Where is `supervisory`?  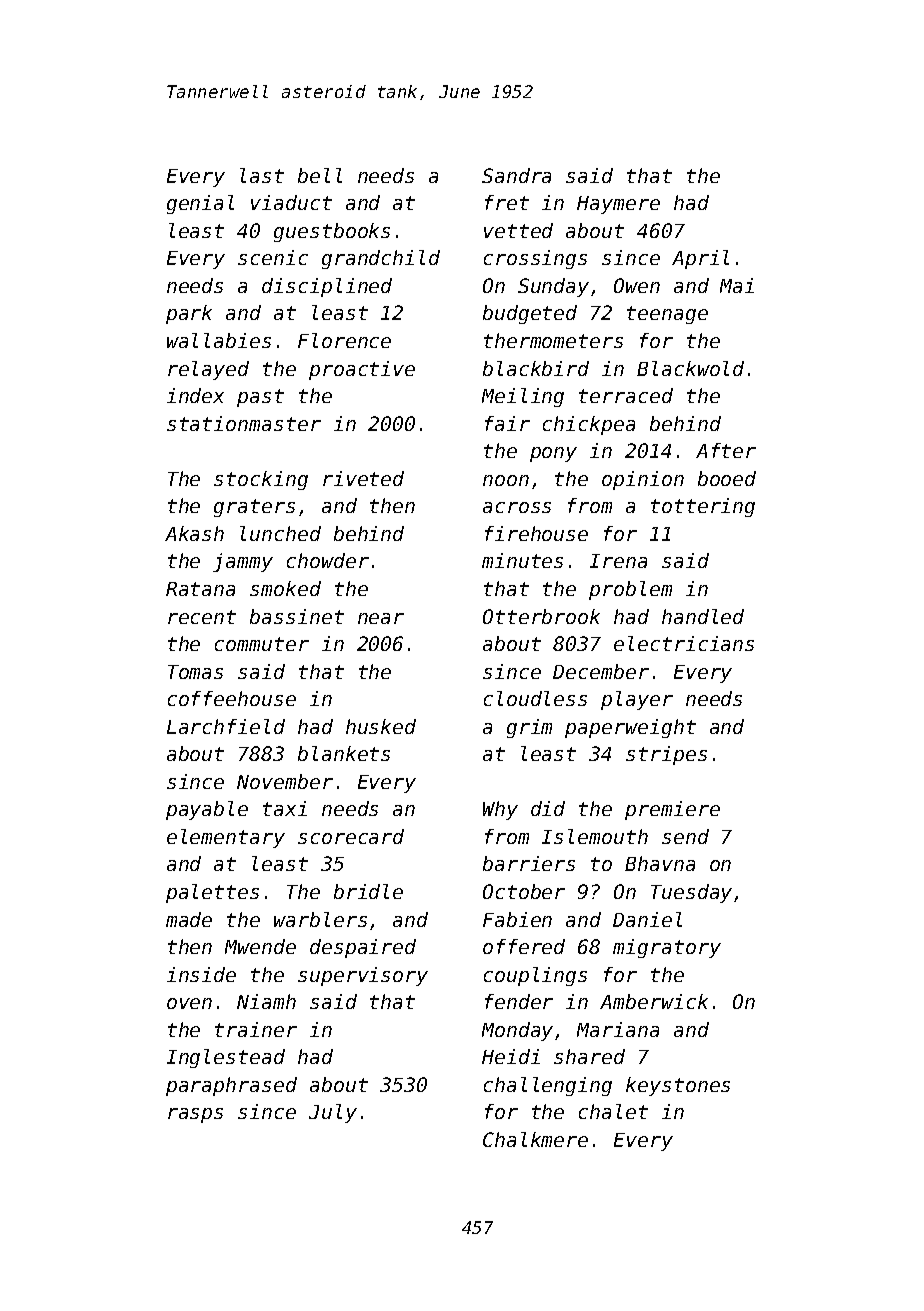
supervisory is located at coordinates (363, 976).
